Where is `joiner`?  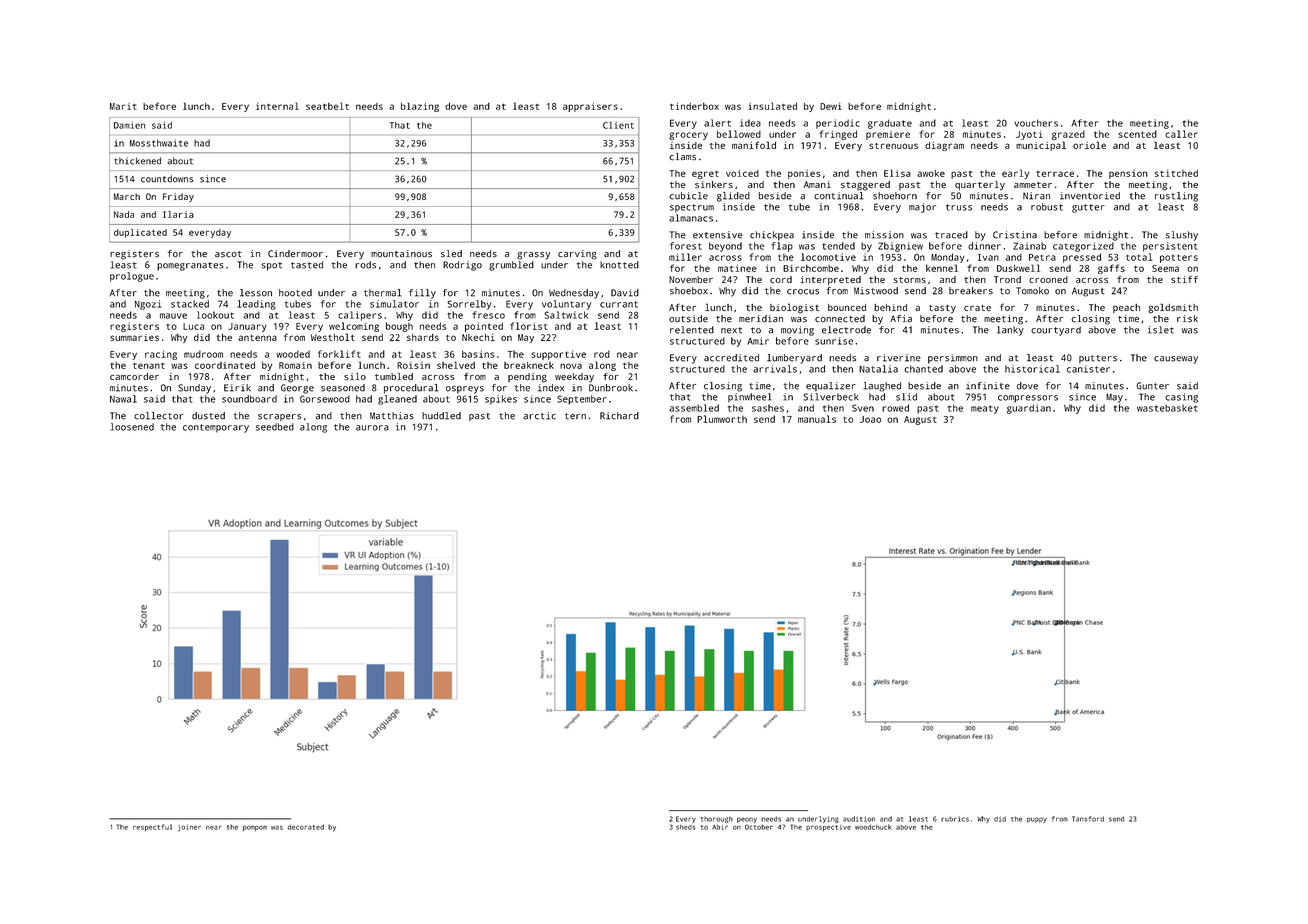 joiner is located at coordinates (189, 828).
